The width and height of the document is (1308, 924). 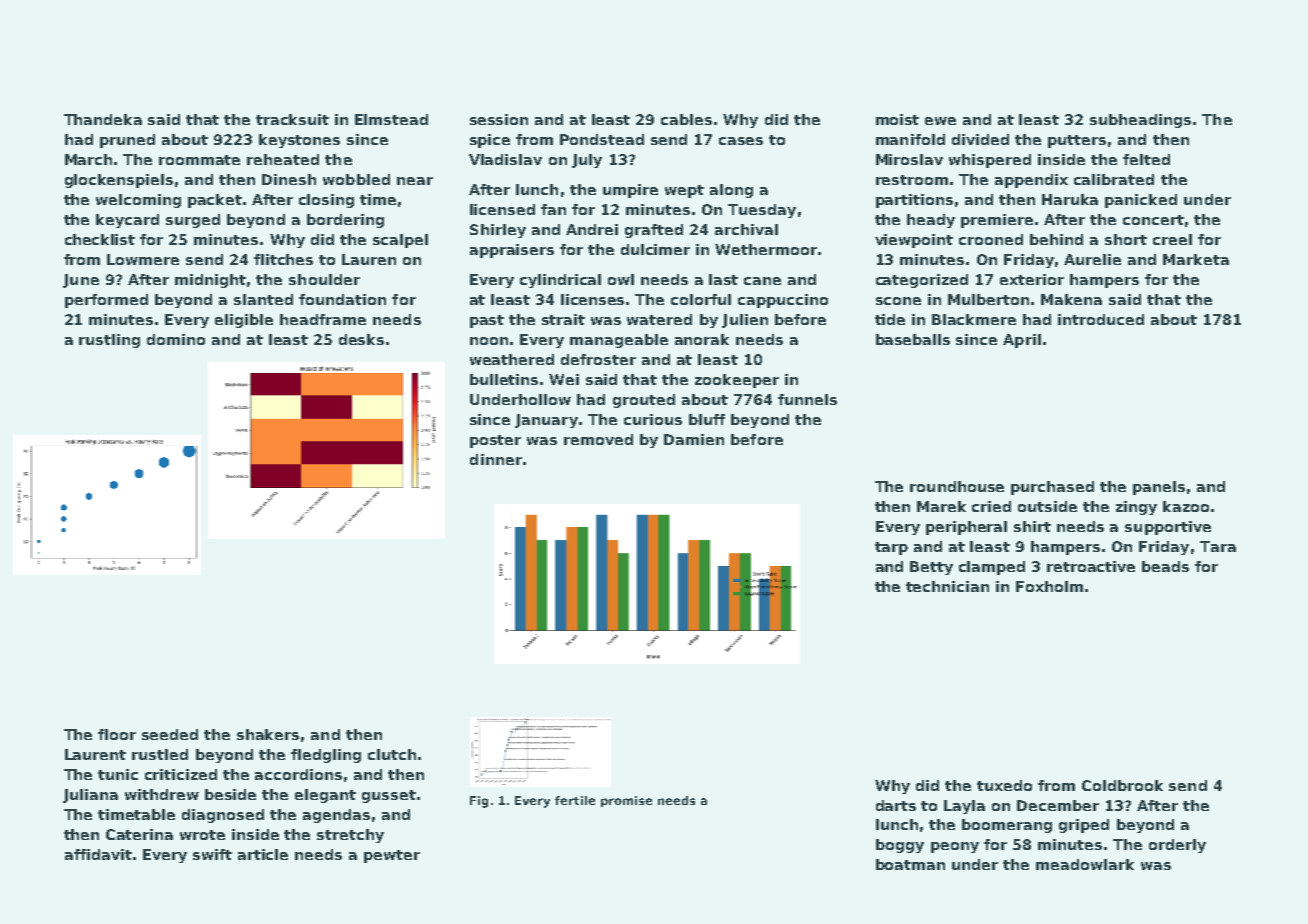 I want to click on clutch, so click(x=392, y=754).
